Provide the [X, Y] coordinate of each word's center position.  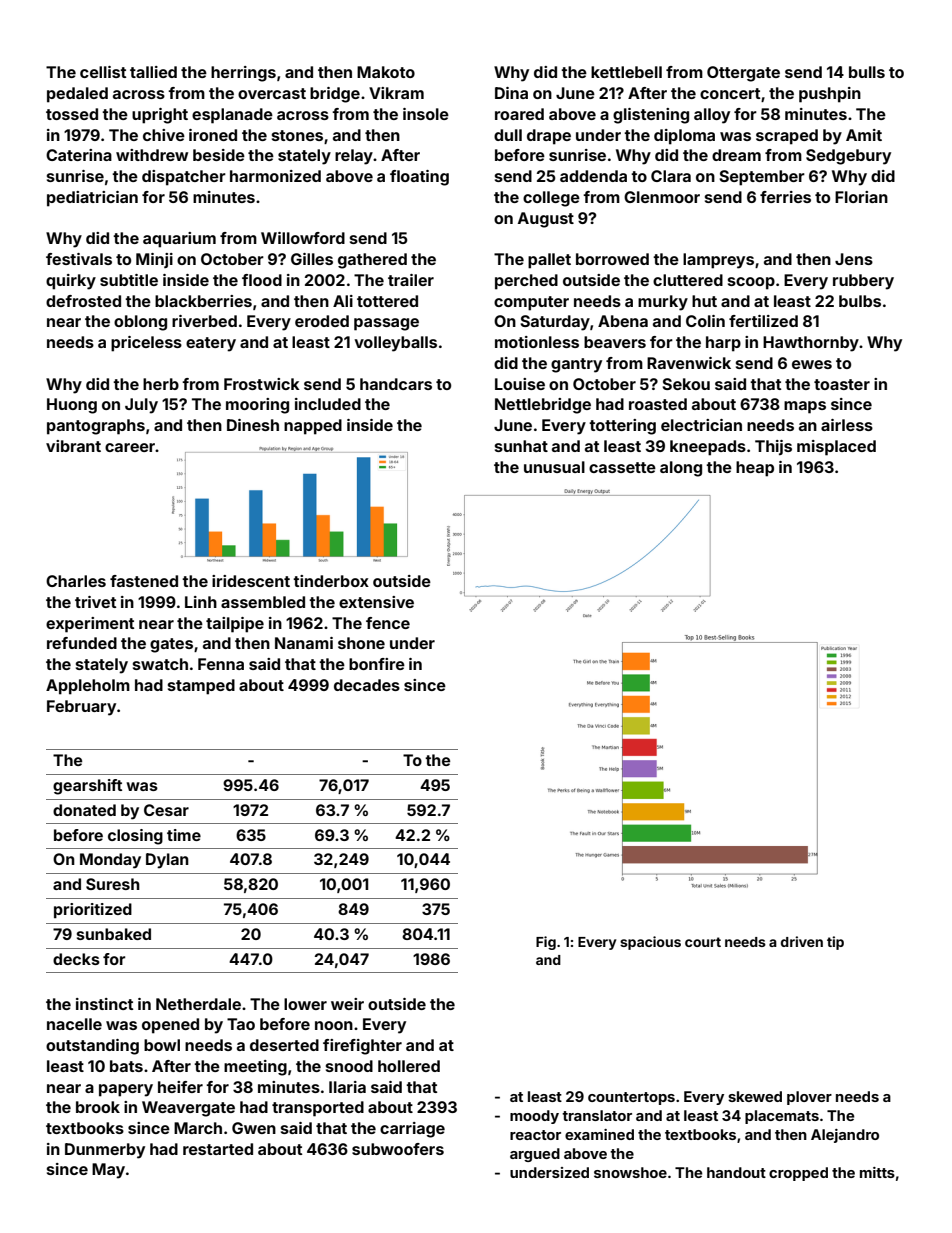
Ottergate [743, 74]
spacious [650, 943]
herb [161, 384]
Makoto [386, 72]
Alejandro [845, 1136]
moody [534, 1117]
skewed [755, 1096]
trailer [411, 280]
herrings [243, 74]
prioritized [93, 910]
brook [98, 1107]
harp [723, 344]
